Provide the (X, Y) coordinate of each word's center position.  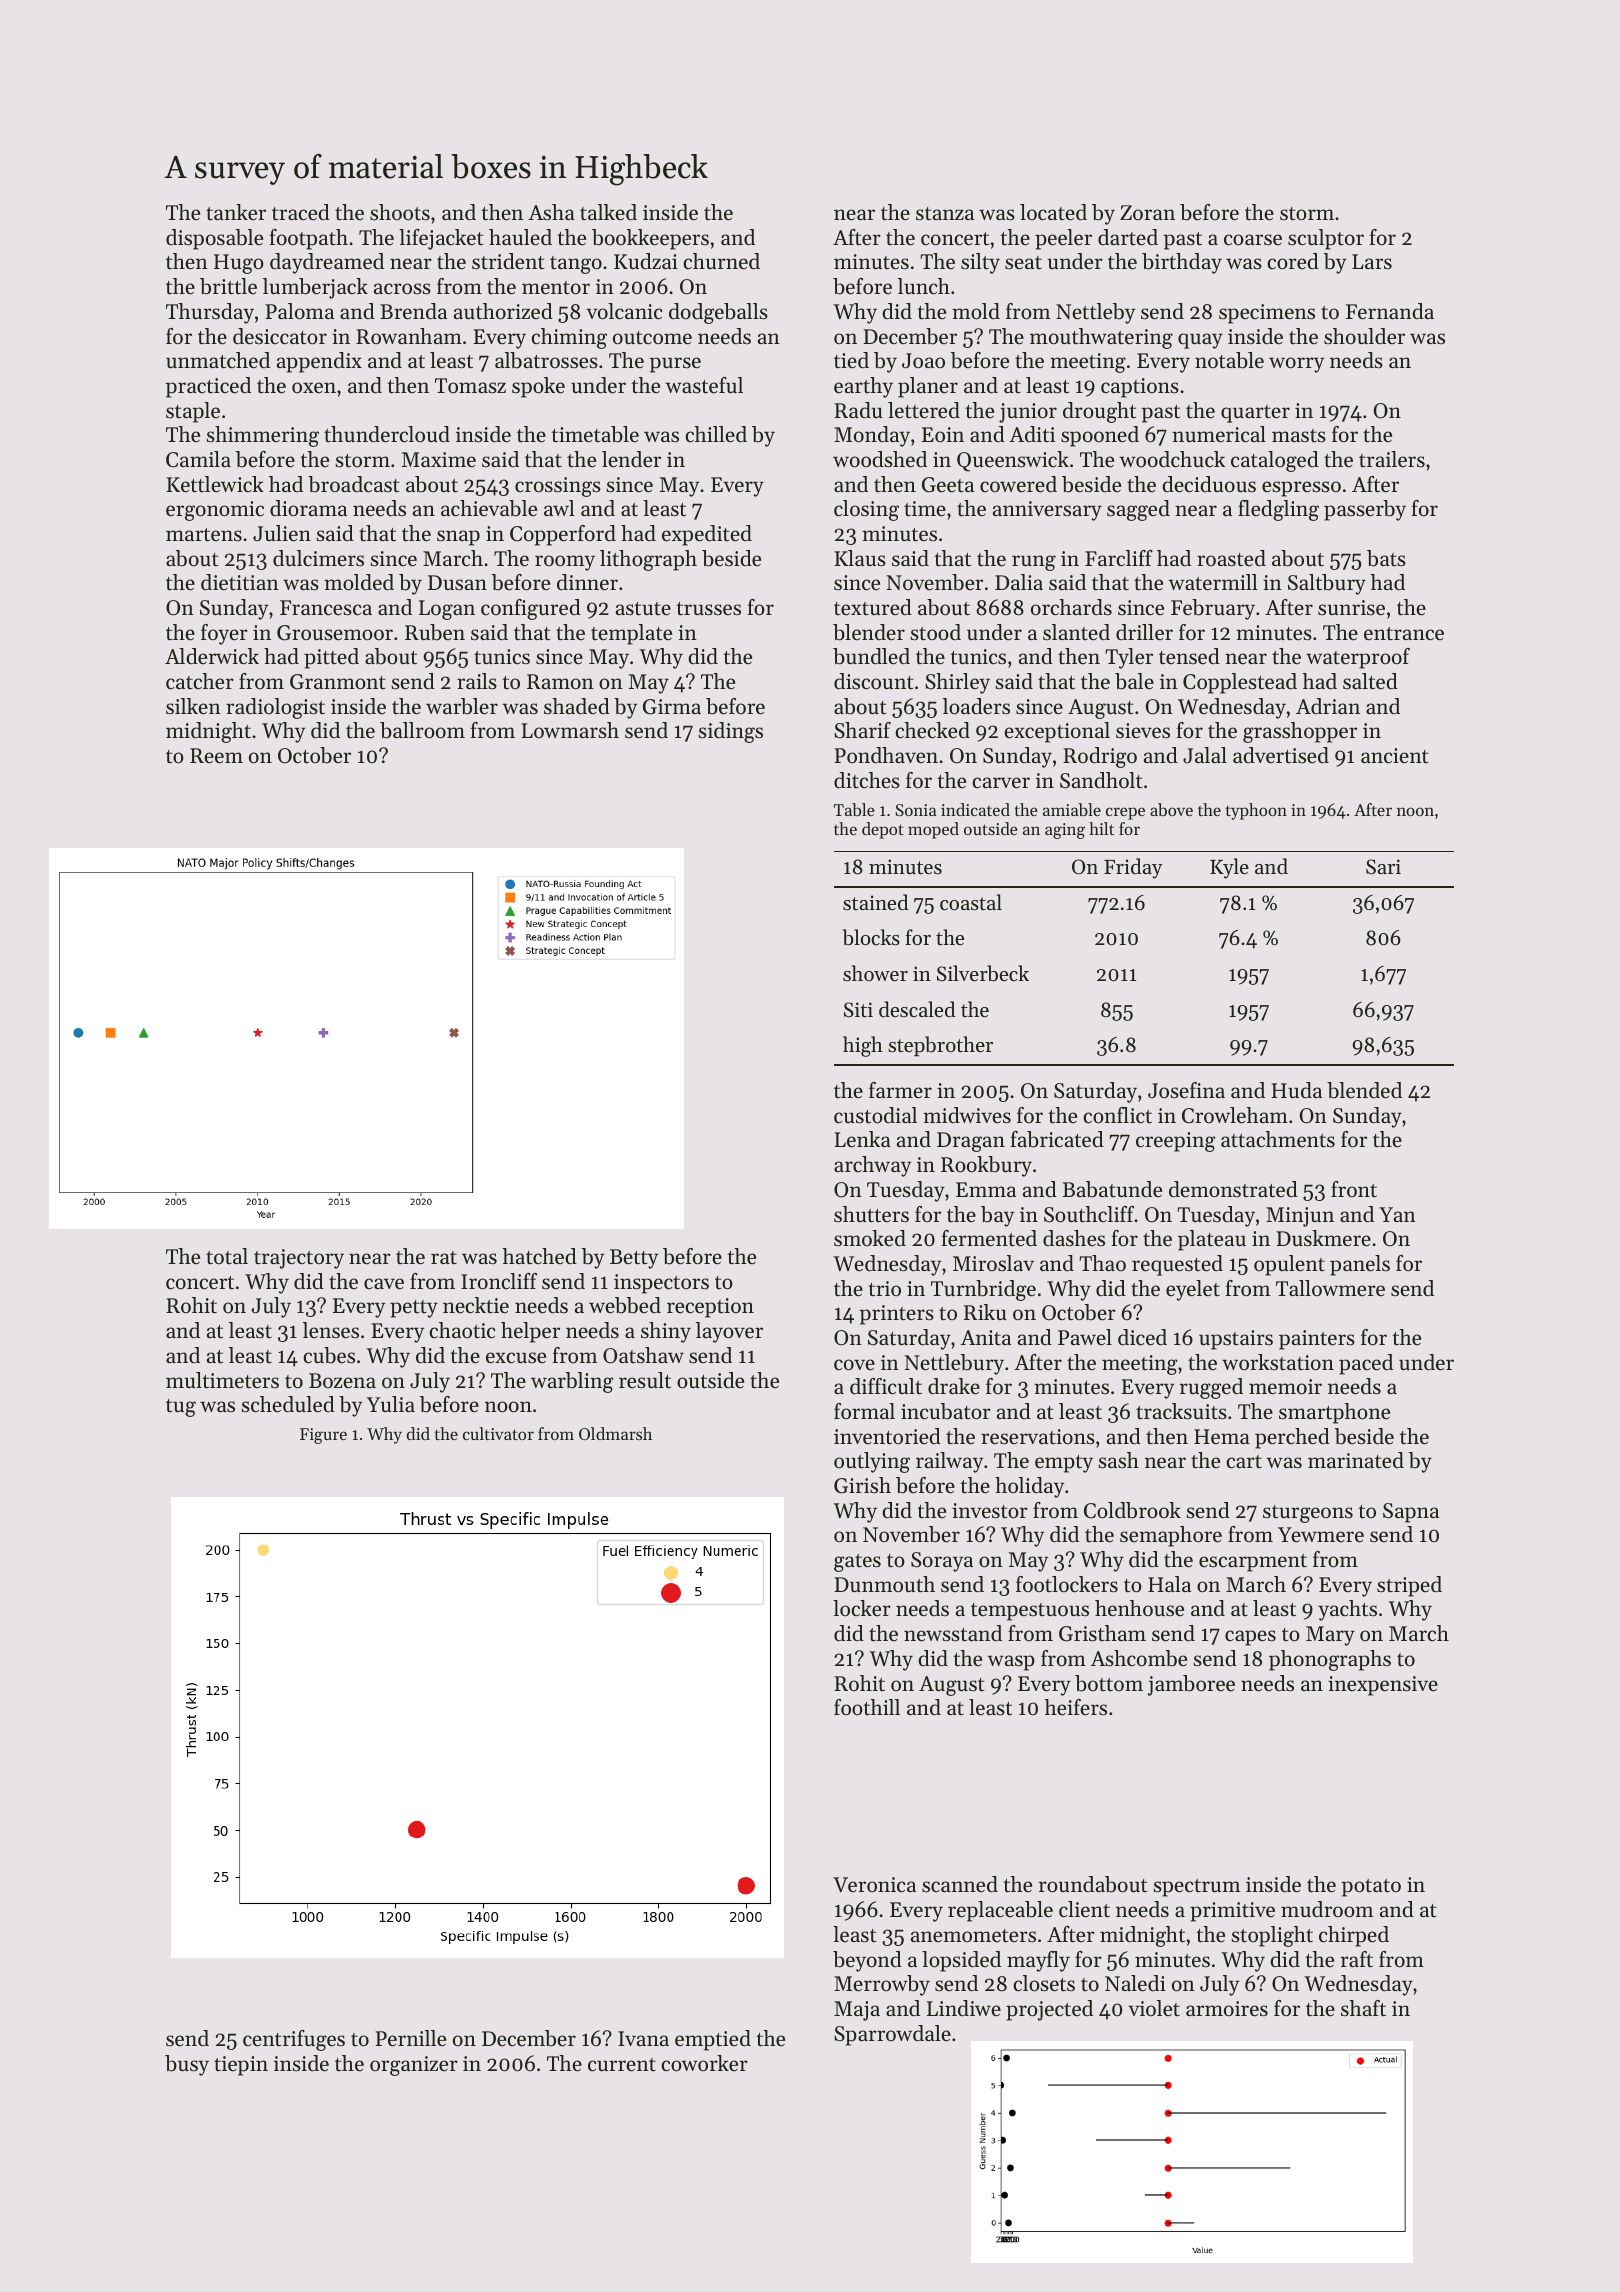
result (645, 1380)
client (1084, 1909)
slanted (1076, 632)
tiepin (241, 2066)
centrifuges (294, 2040)
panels (1360, 1265)
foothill (867, 1707)
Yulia (391, 1404)
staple (193, 412)
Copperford (563, 535)
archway (872, 1166)
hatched (540, 1256)
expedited (707, 535)
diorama (308, 508)
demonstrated (1233, 1189)
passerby (1365, 510)
